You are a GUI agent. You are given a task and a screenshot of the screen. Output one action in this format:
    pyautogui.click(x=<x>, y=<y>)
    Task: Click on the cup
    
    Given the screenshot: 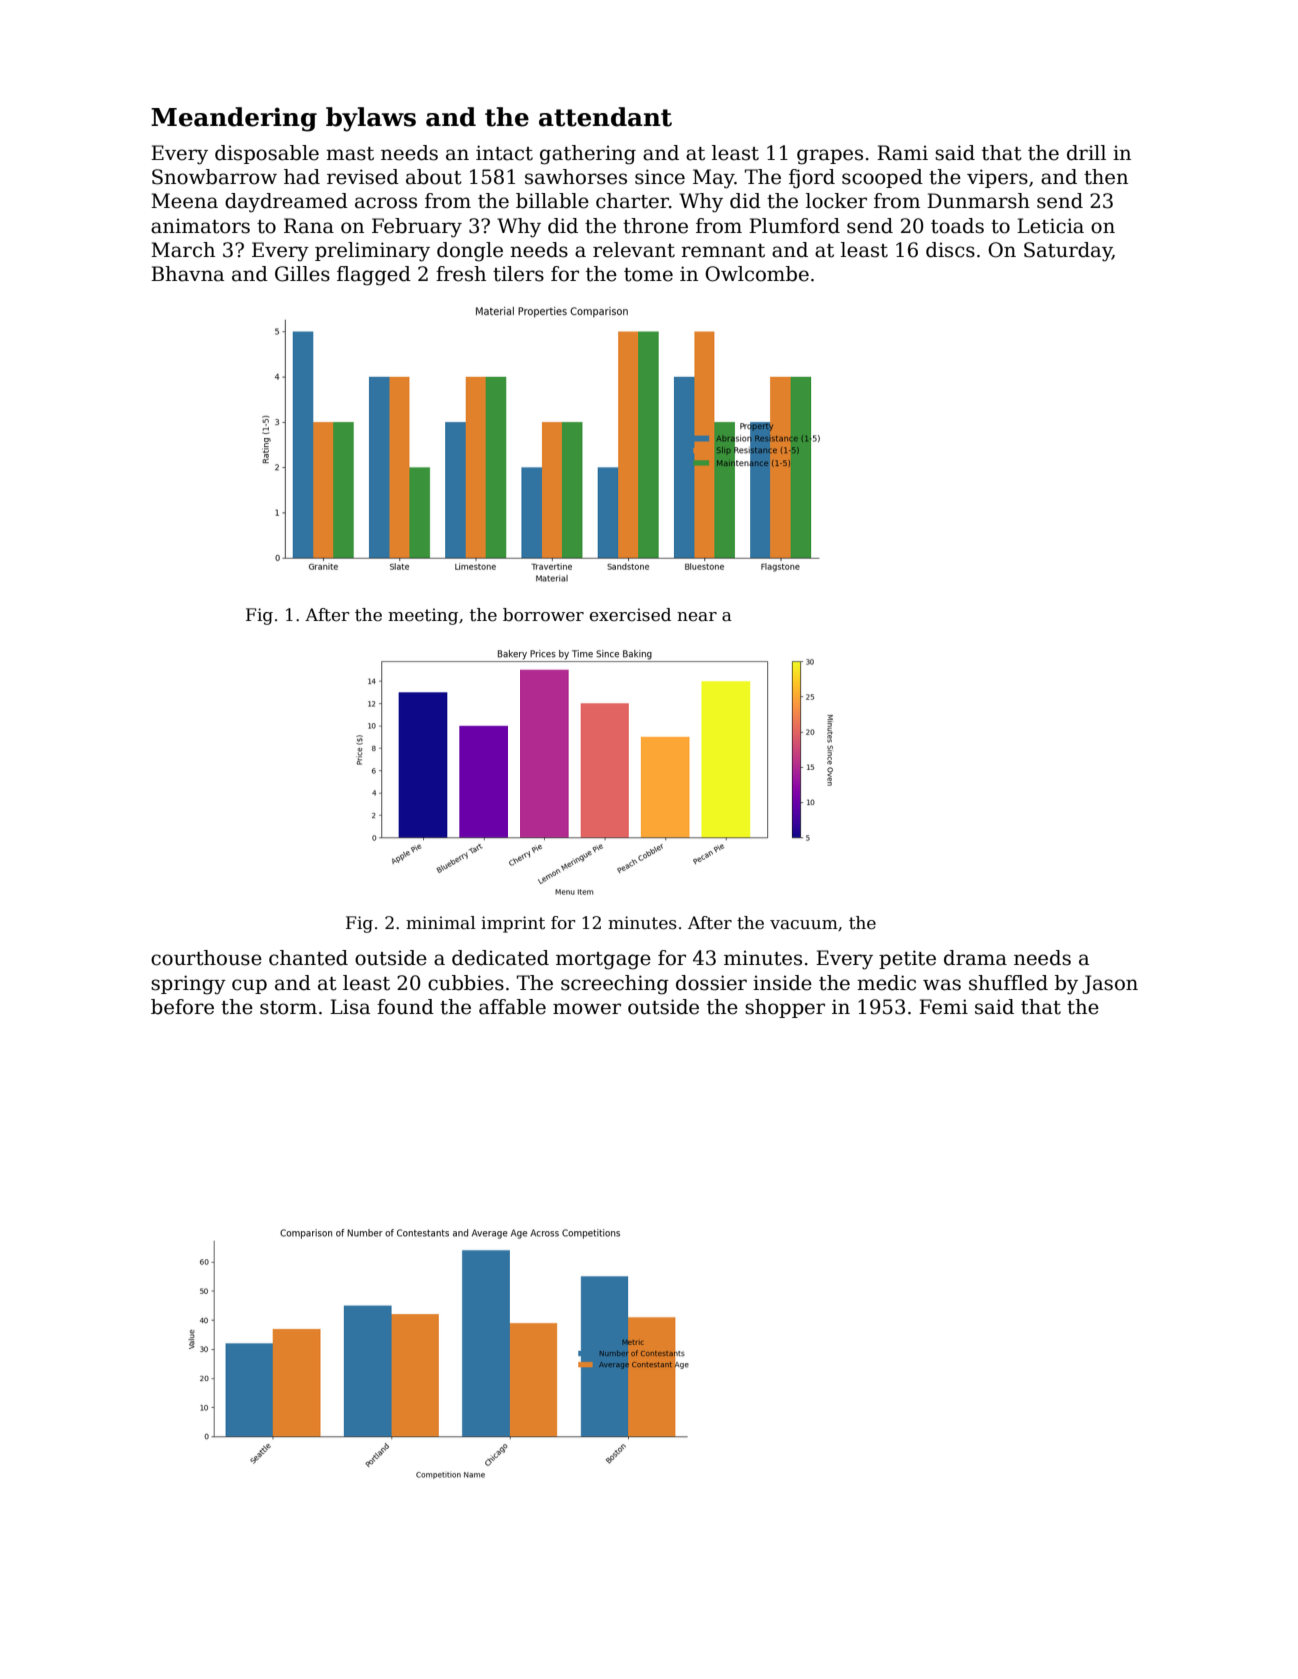 What is the action you would take?
    pyautogui.click(x=249, y=986)
